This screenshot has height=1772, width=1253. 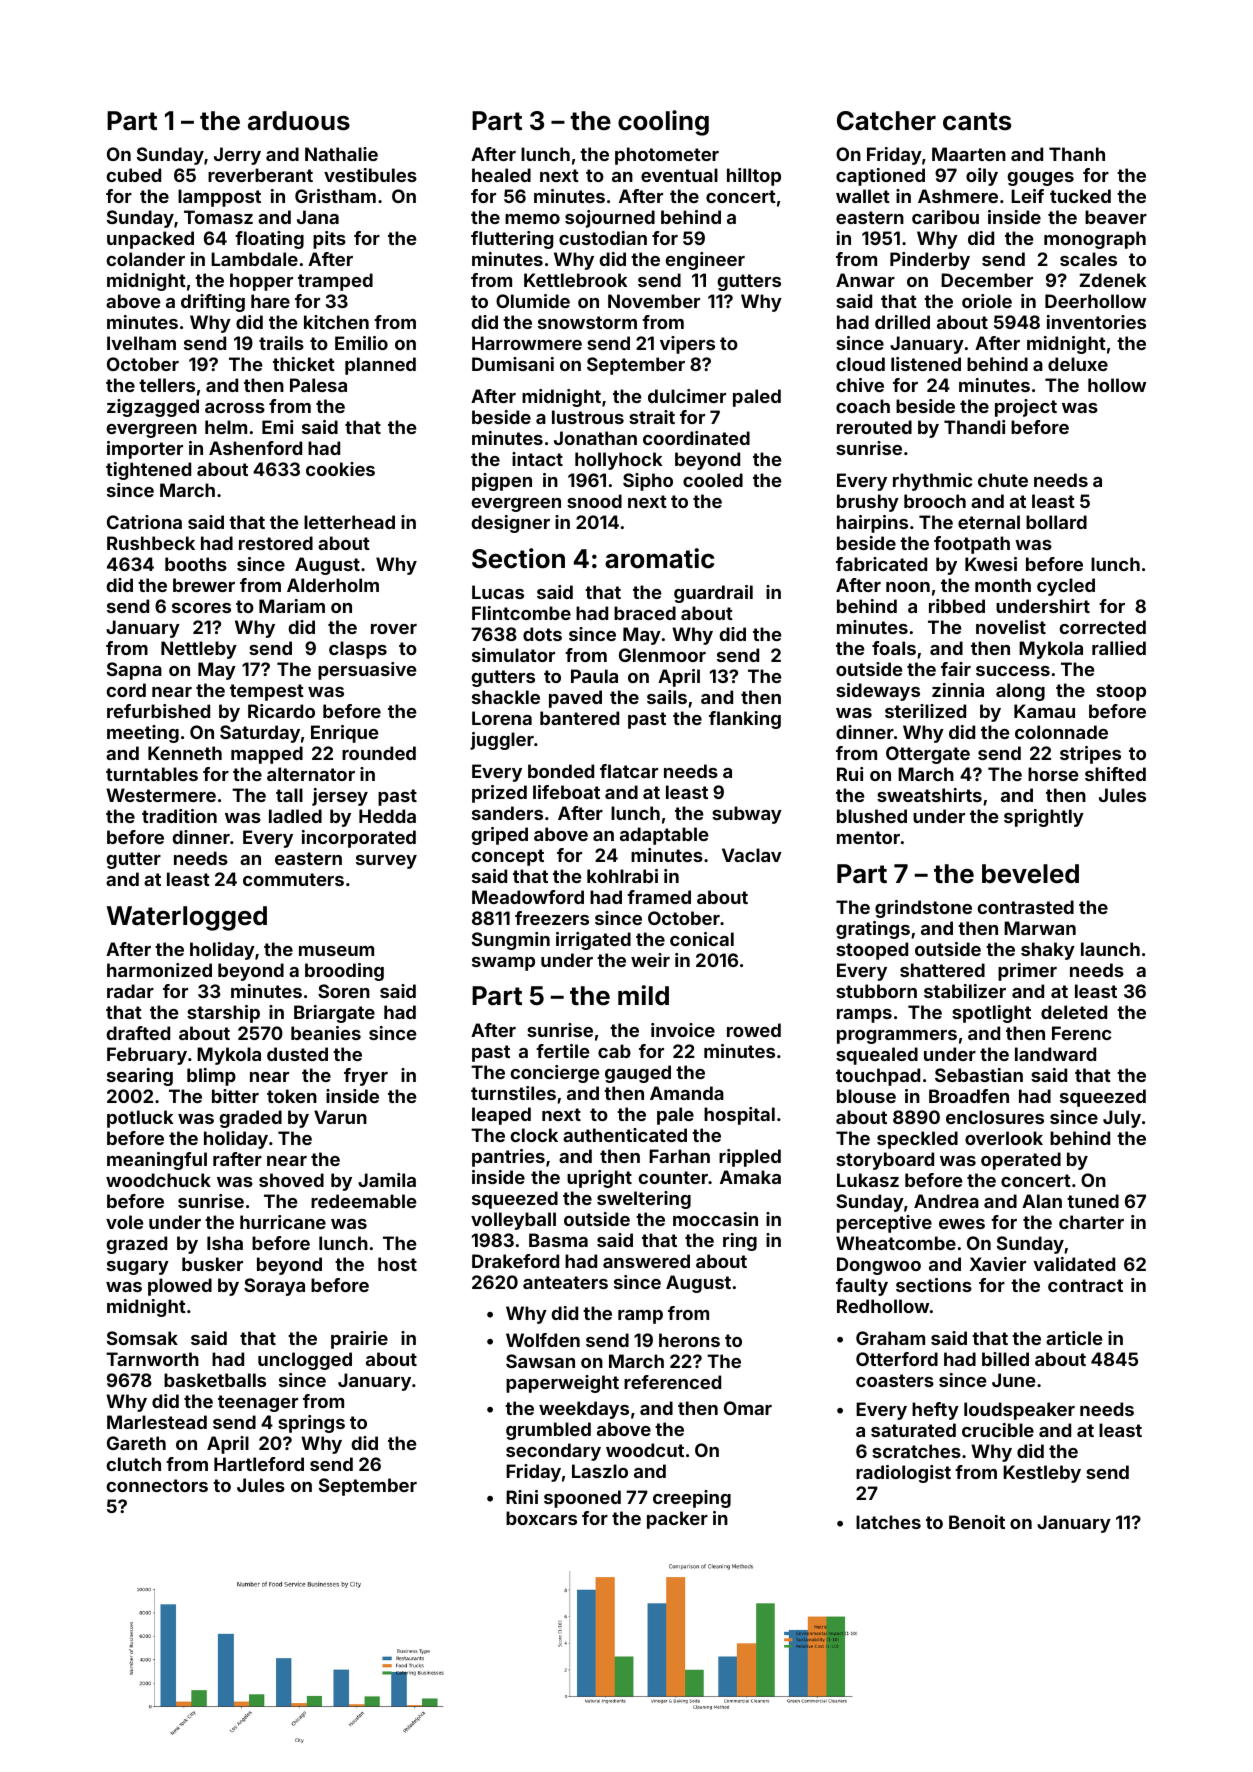 What do you see at coordinates (1066, 587) in the screenshot?
I see `cycled` at bounding box center [1066, 587].
